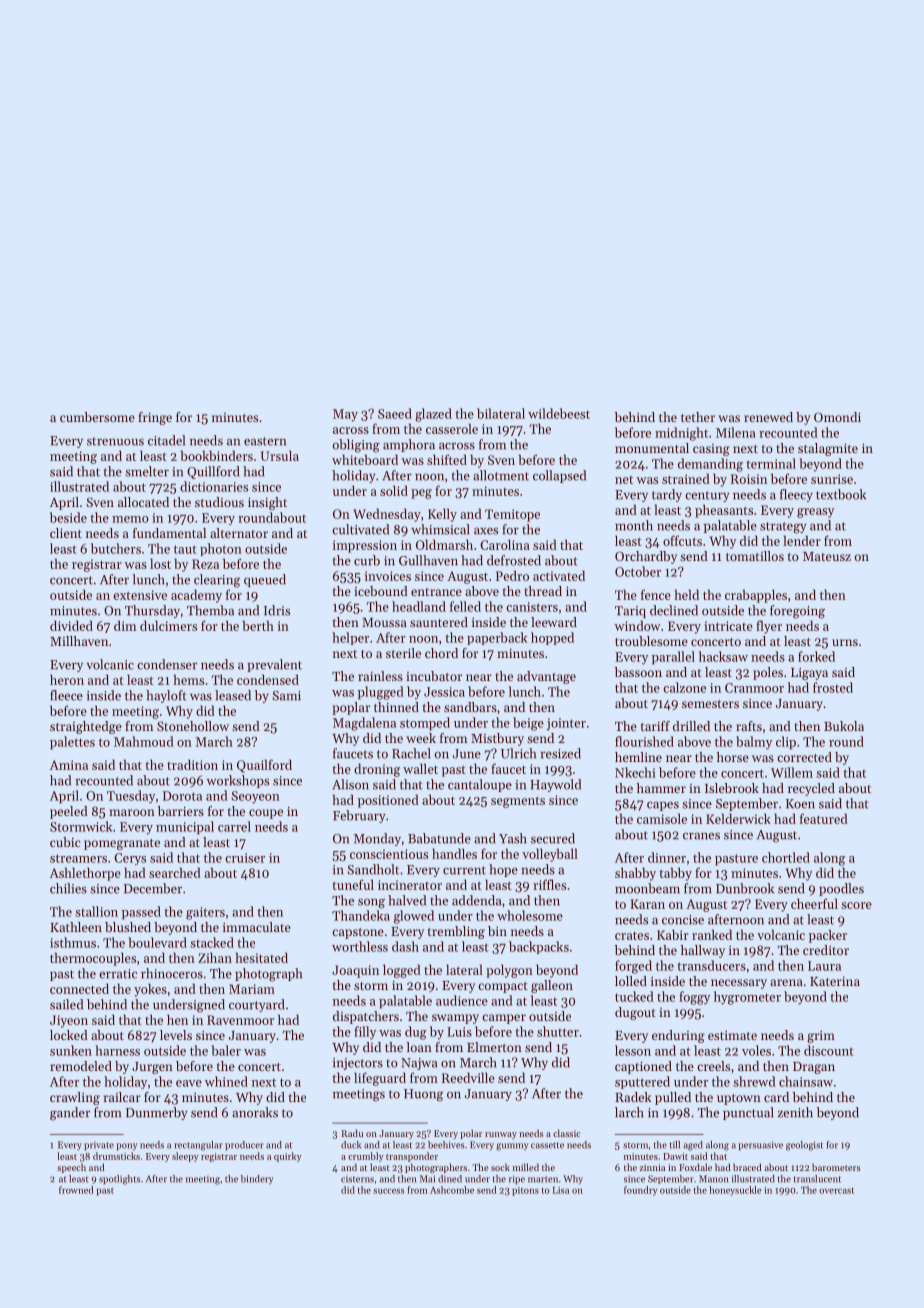 This screenshot has width=924, height=1308. I want to click on eastern, so click(265, 441).
